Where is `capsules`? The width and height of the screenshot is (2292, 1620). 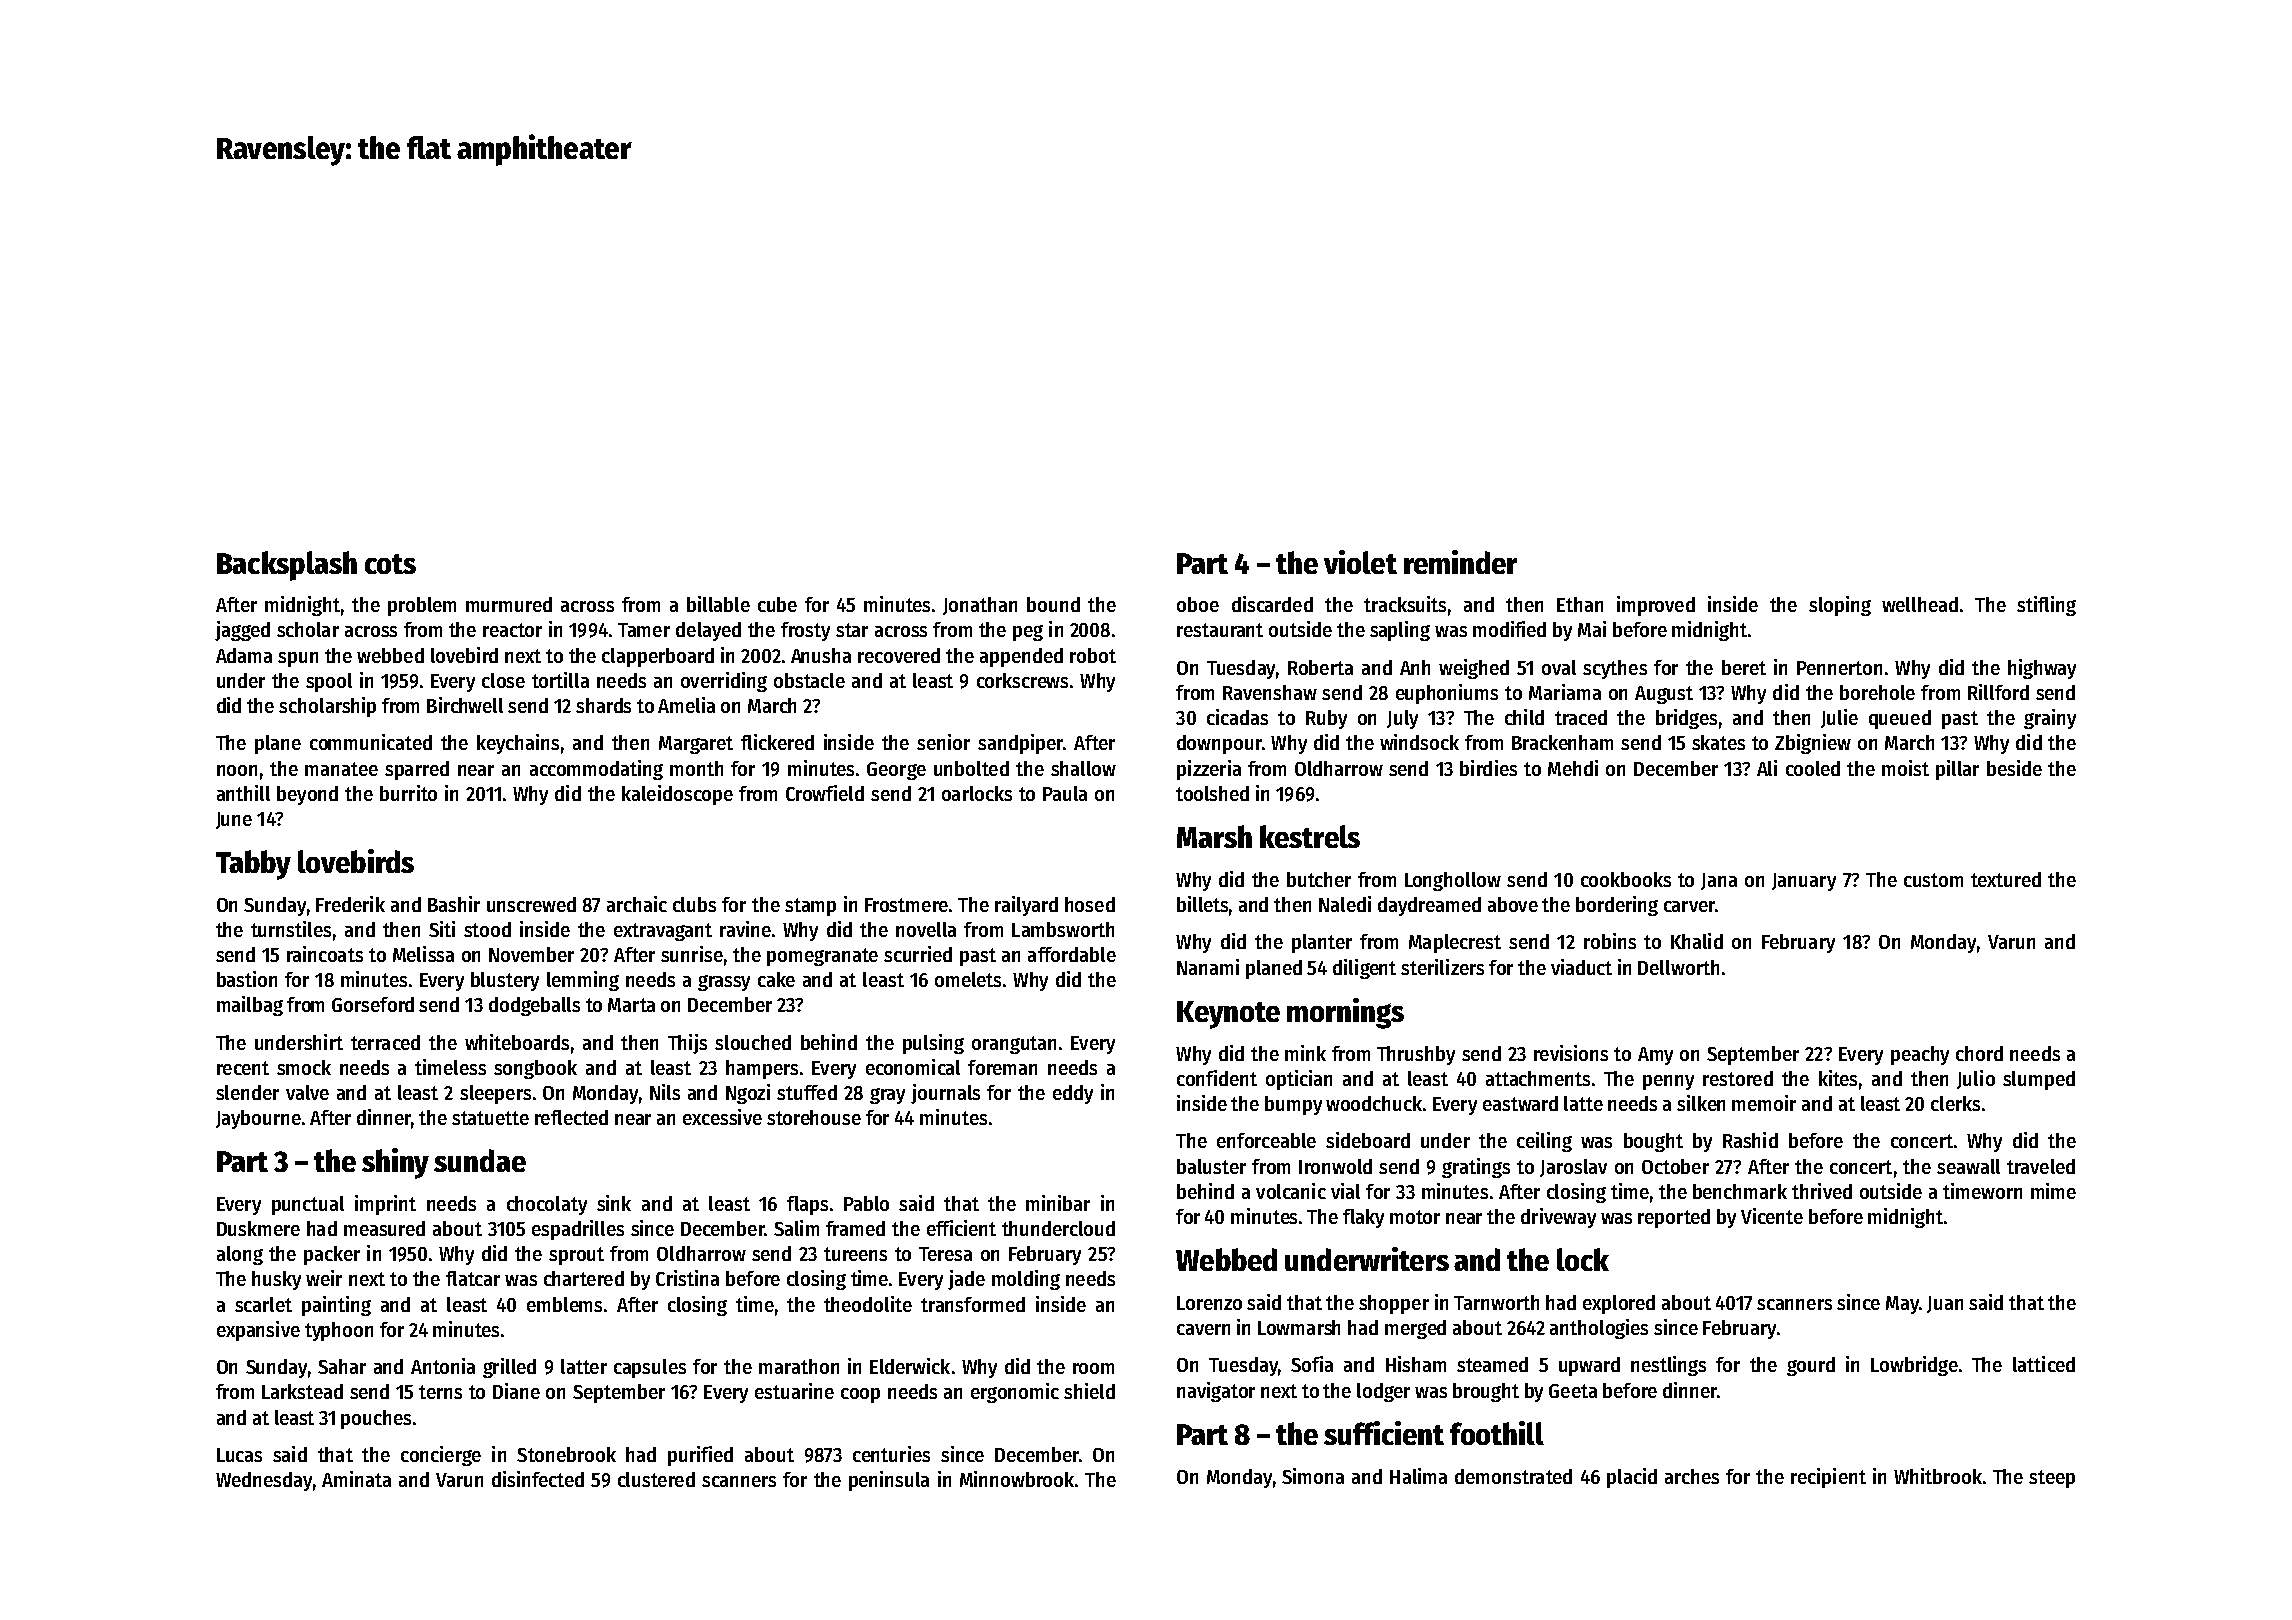 capsules is located at coordinates (650, 1368).
